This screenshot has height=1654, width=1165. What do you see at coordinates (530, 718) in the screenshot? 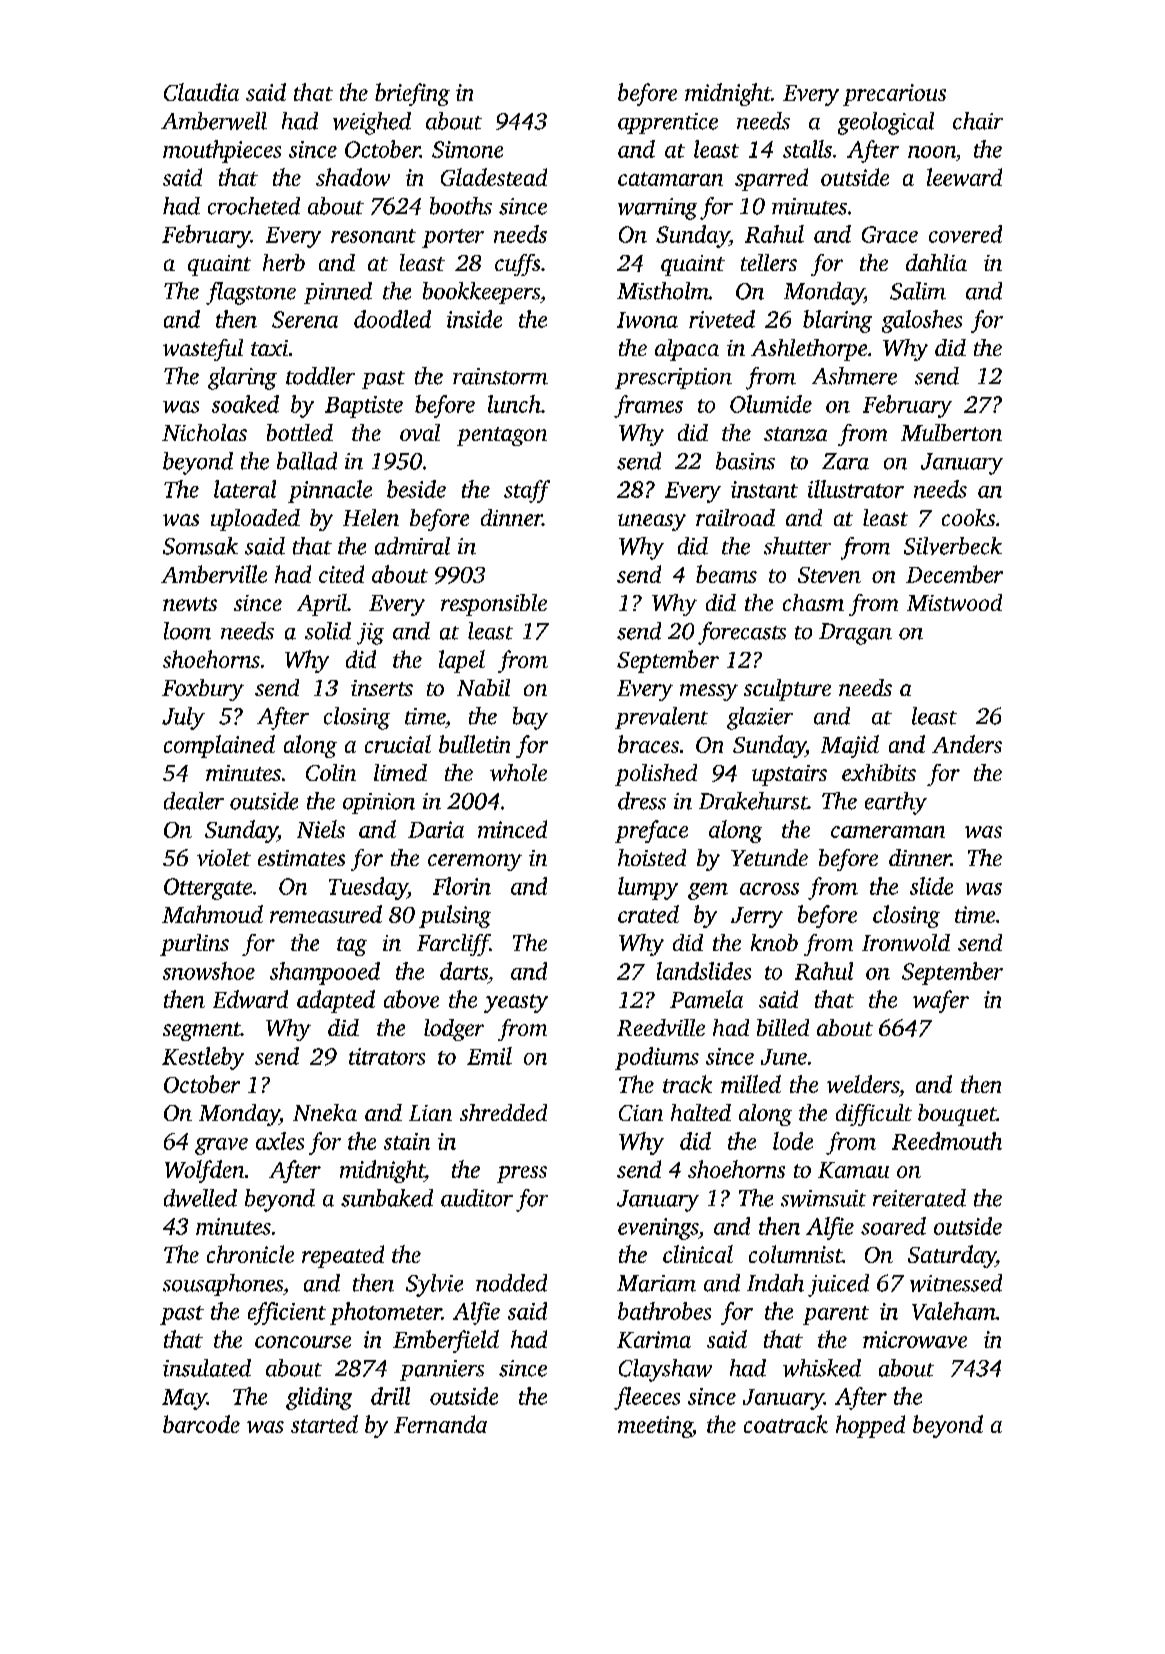
I see `bay` at bounding box center [530, 718].
